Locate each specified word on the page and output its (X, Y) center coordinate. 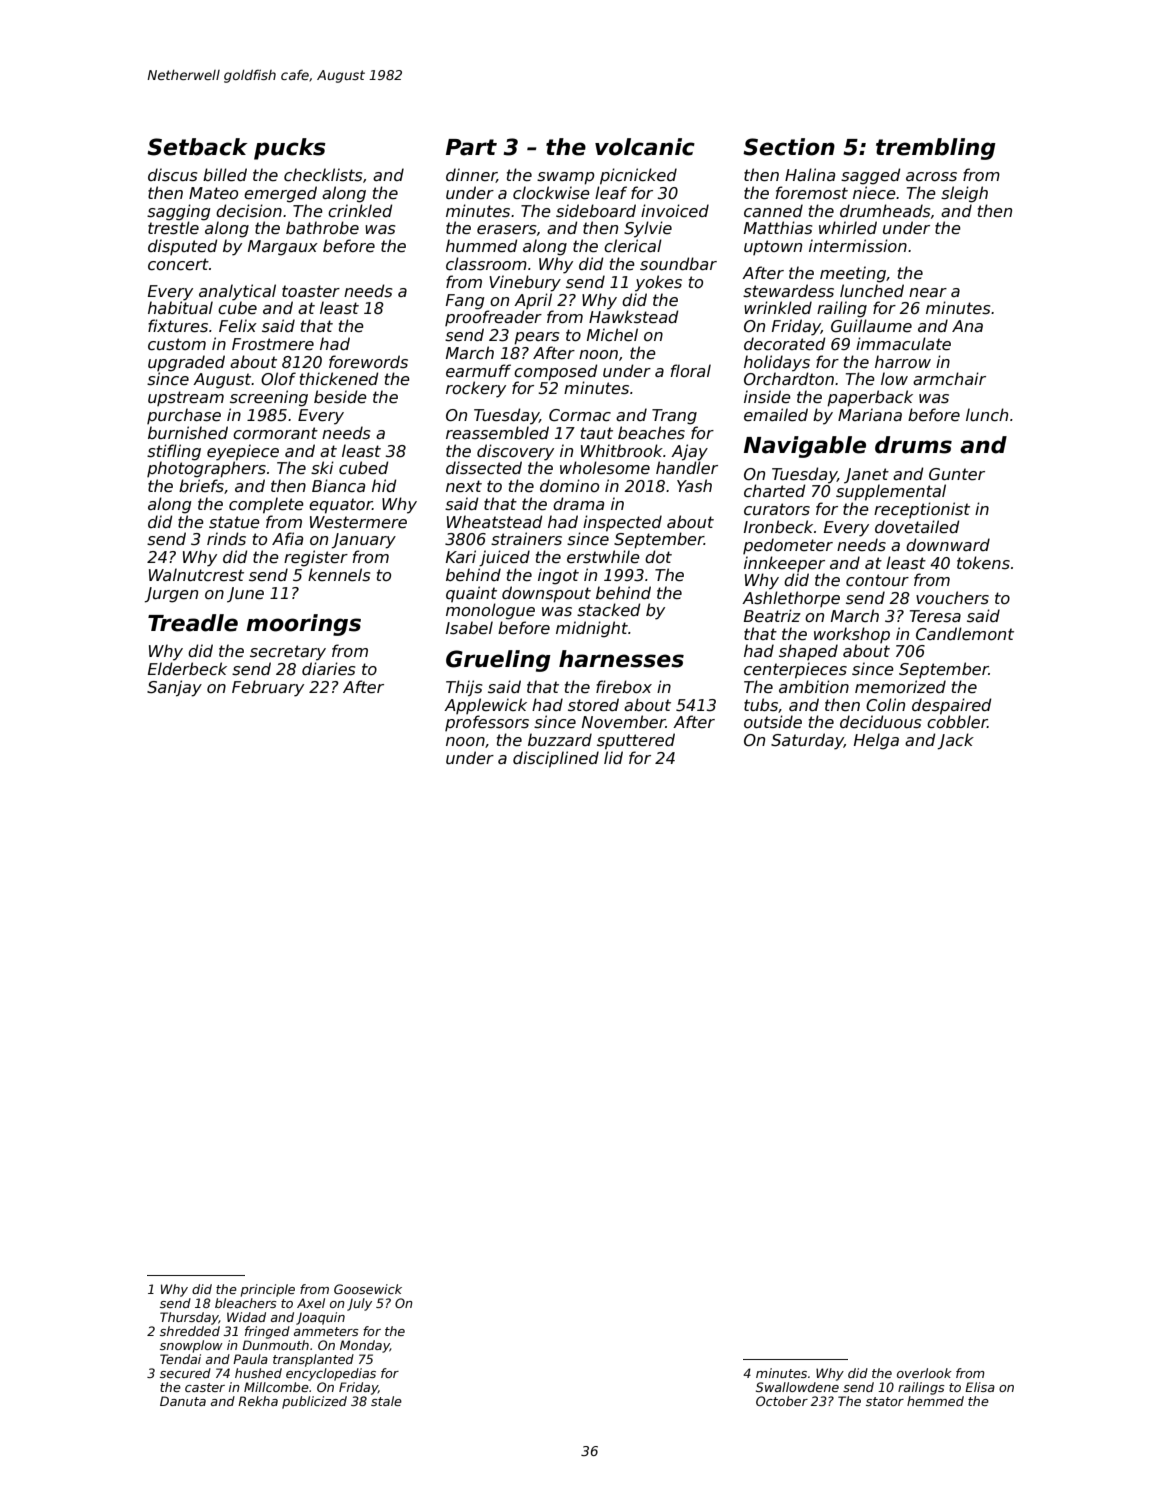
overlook (924, 1373)
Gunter (957, 474)
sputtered (636, 741)
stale (386, 1401)
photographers (206, 469)
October (782, 1401)
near (928, 292)
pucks (290, 149)
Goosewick (368, 1289)
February (268, 688)
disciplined (556, 759)
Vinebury (525, 283)
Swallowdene (797, 1387)
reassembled (497, 433)
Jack (956, 741)
